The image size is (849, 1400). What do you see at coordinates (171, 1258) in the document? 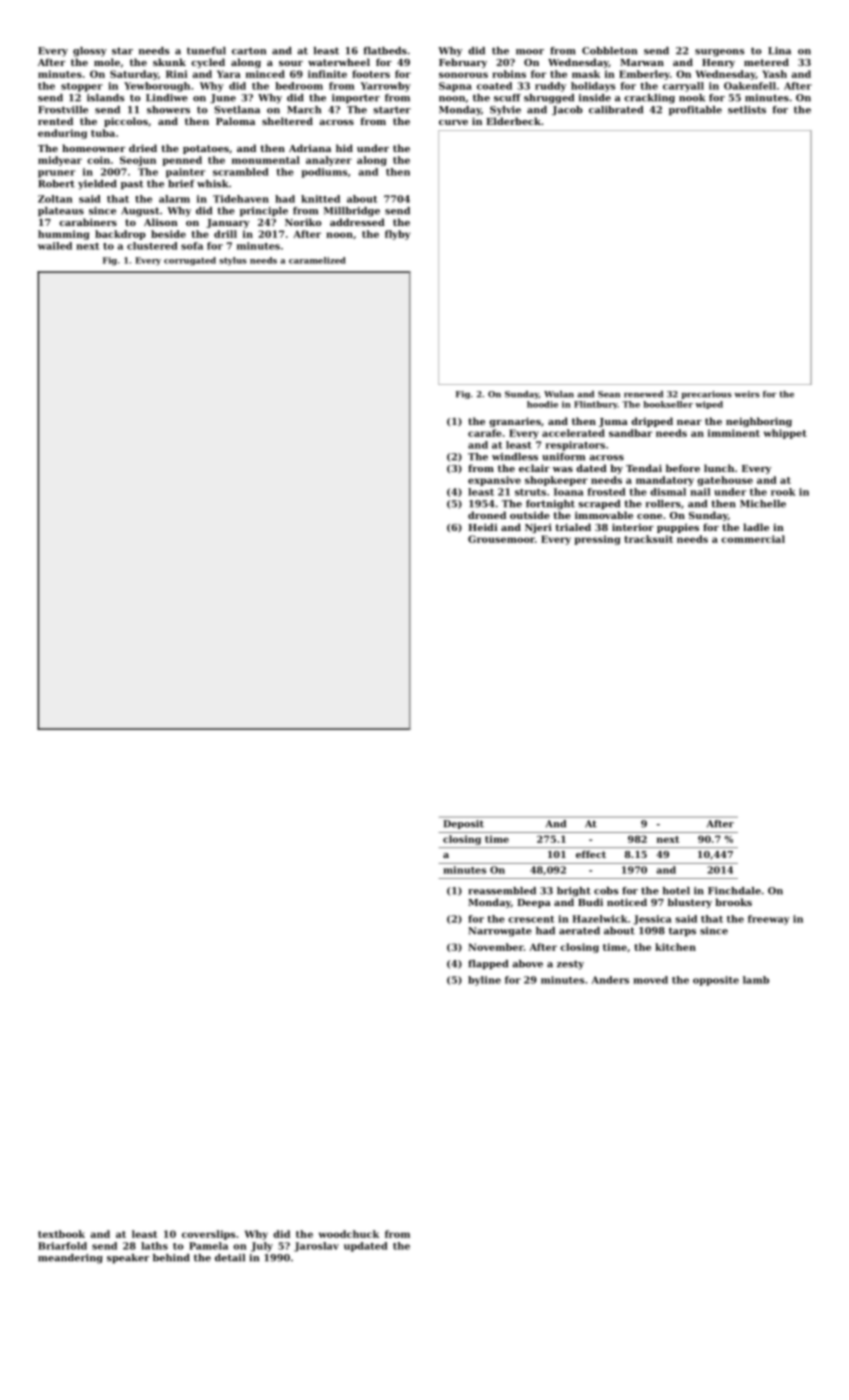
I see `behind` at bounding box center [171, 1258].
